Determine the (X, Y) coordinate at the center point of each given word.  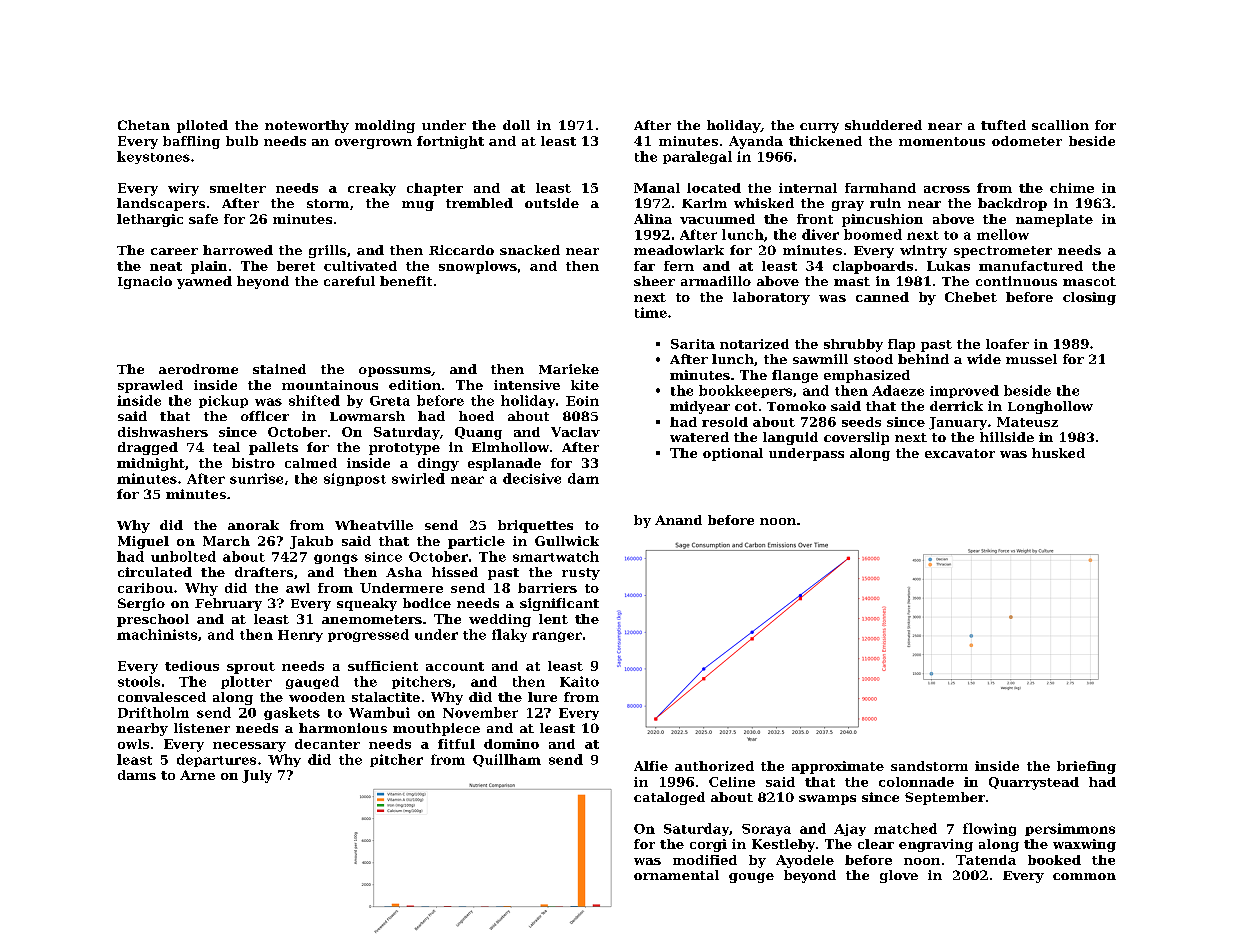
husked (1058, 453)
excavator (960, 453)
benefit (406, 281)
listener (202, 728)
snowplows (478, 267)
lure (542, 697)
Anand (678, 520)
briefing (1086, 767)
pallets (273, 448)
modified (705, 860)
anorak (253, 525)
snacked (530, 250)
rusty (581, 574)
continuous (1016, 281)
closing (1089, 298)
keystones (153, 157)
